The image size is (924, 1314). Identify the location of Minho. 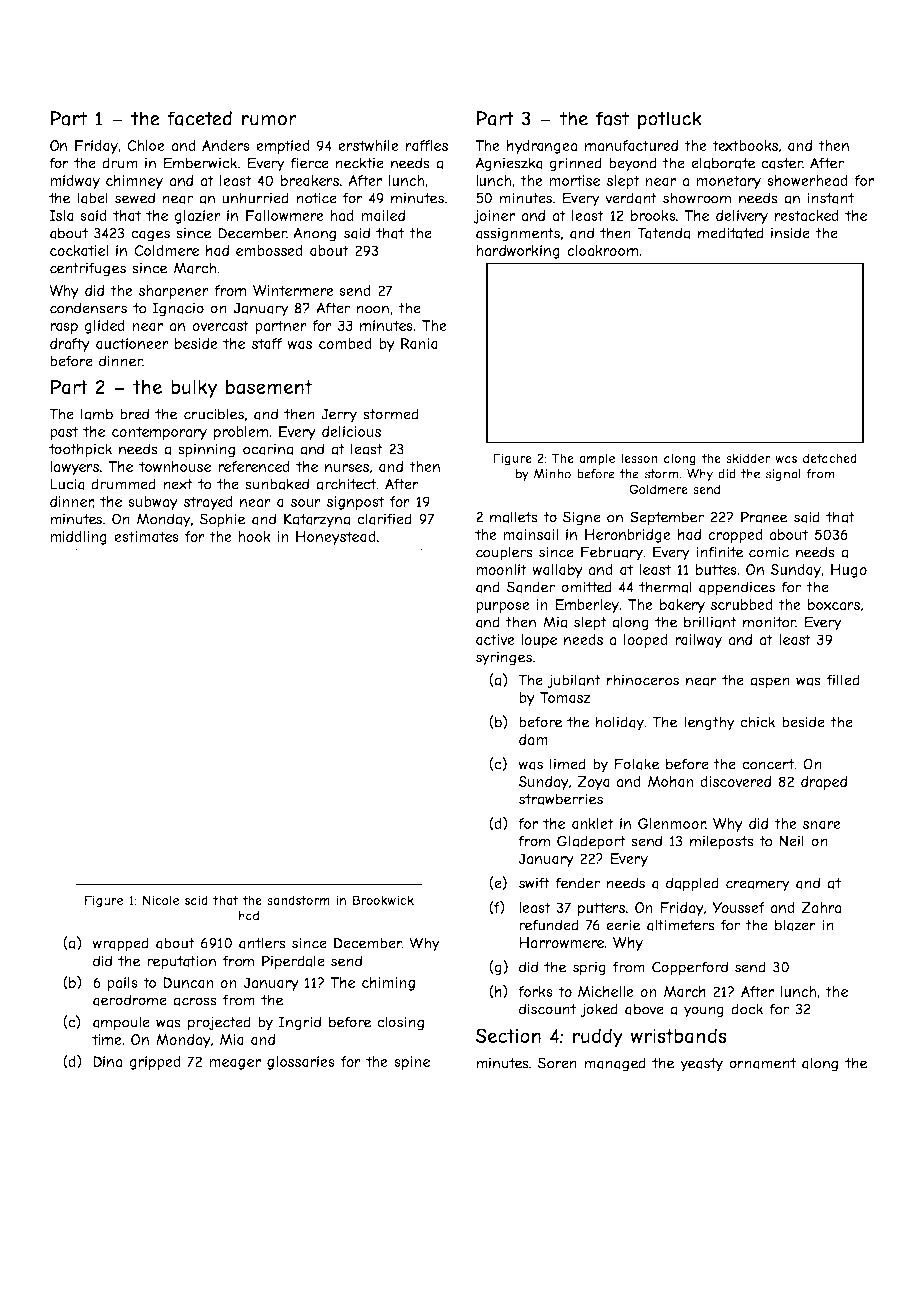
(552, 474).
